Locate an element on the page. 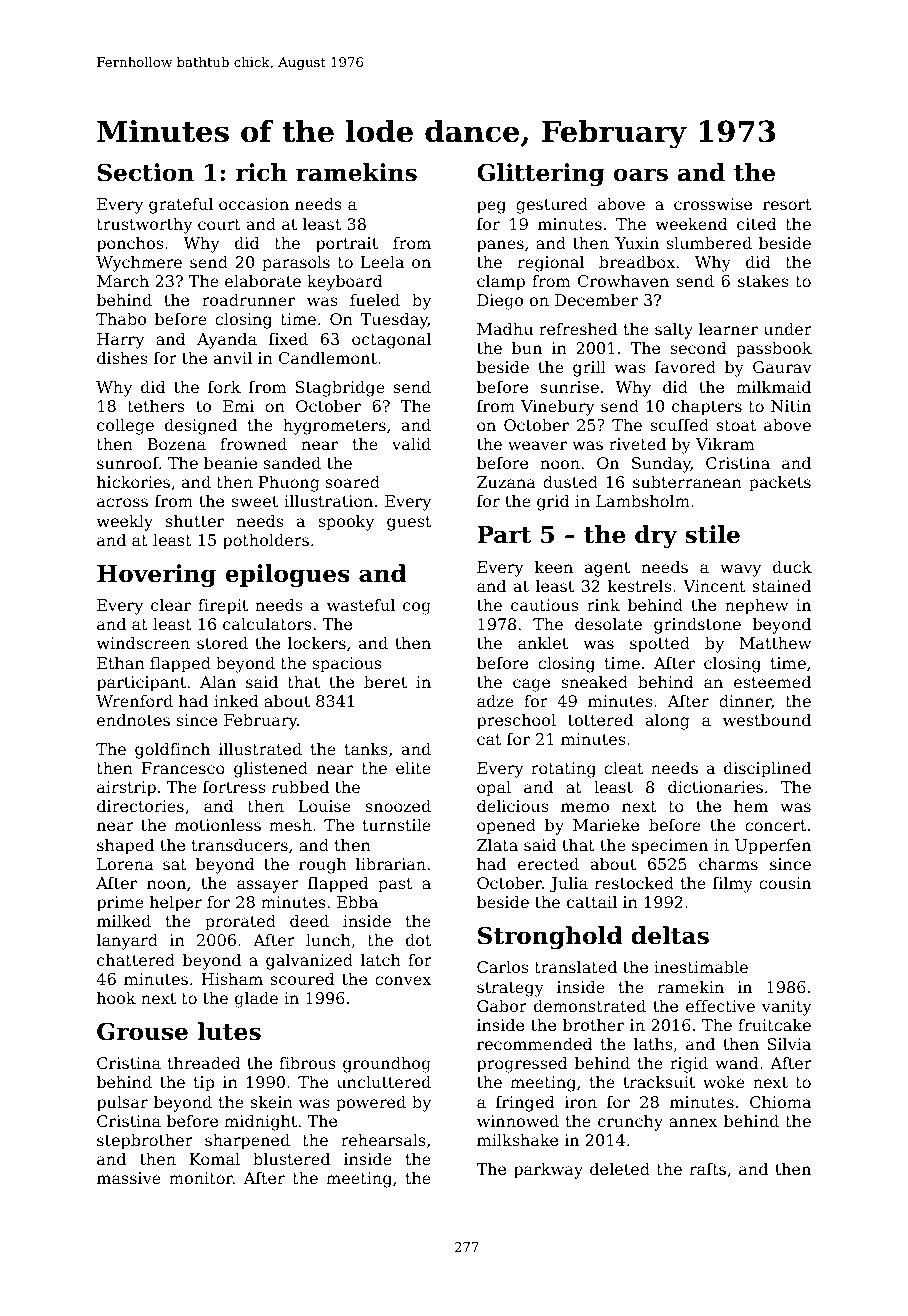  Julia is located at coordinates (569, 885).
